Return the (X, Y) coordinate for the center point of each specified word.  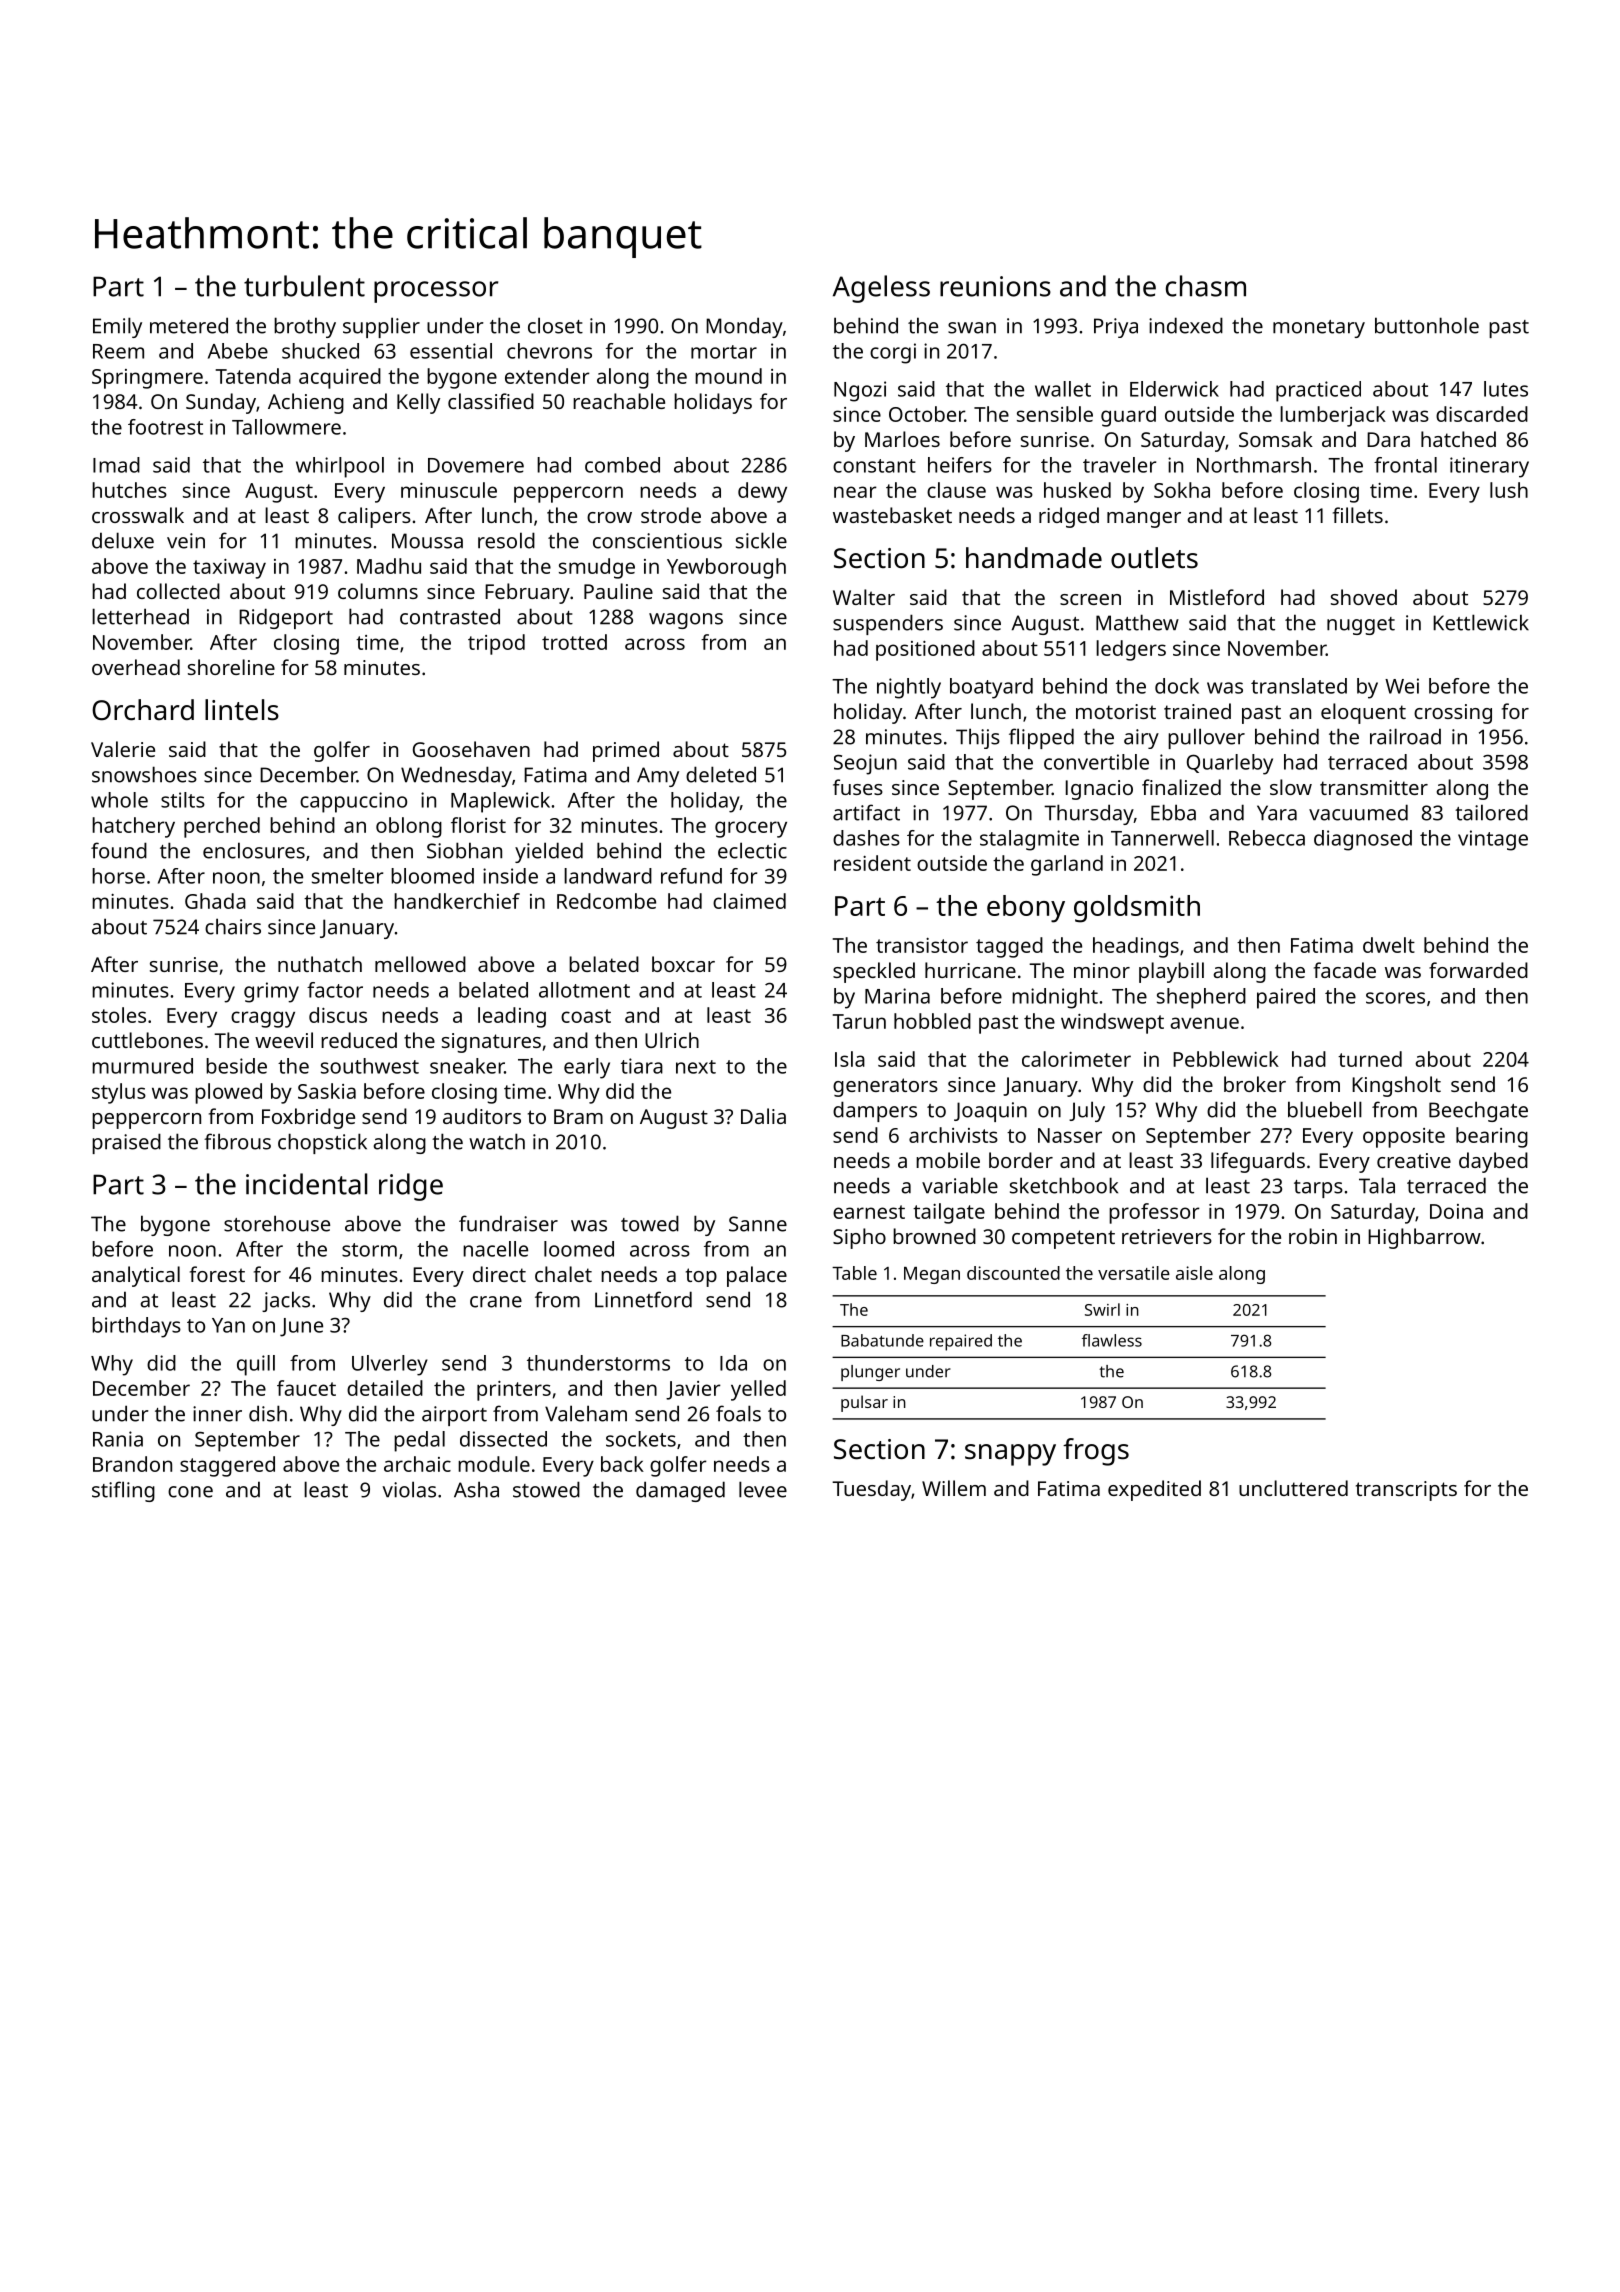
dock (1177, 686)
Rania (118, 1439)
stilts (183, 800)
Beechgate (1478, 1111)
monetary (1319, 329)
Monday (744, 327)
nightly (909, 688)
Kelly (418, 403)
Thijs (978, 738)
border (1021, 1160)
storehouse (277, 1223)
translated (1299, 686)
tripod (496, 644)
